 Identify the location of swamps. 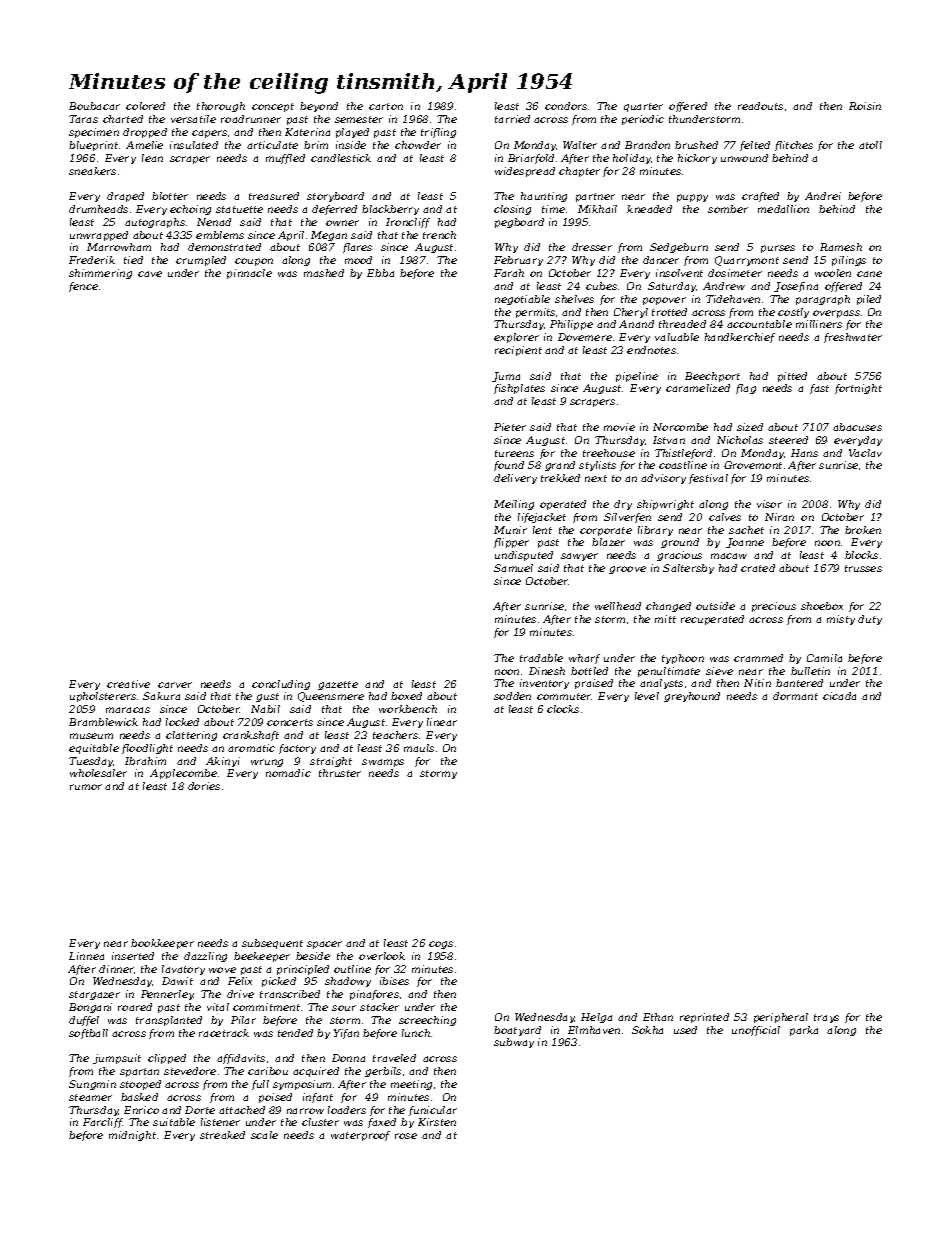
(383, 763).
